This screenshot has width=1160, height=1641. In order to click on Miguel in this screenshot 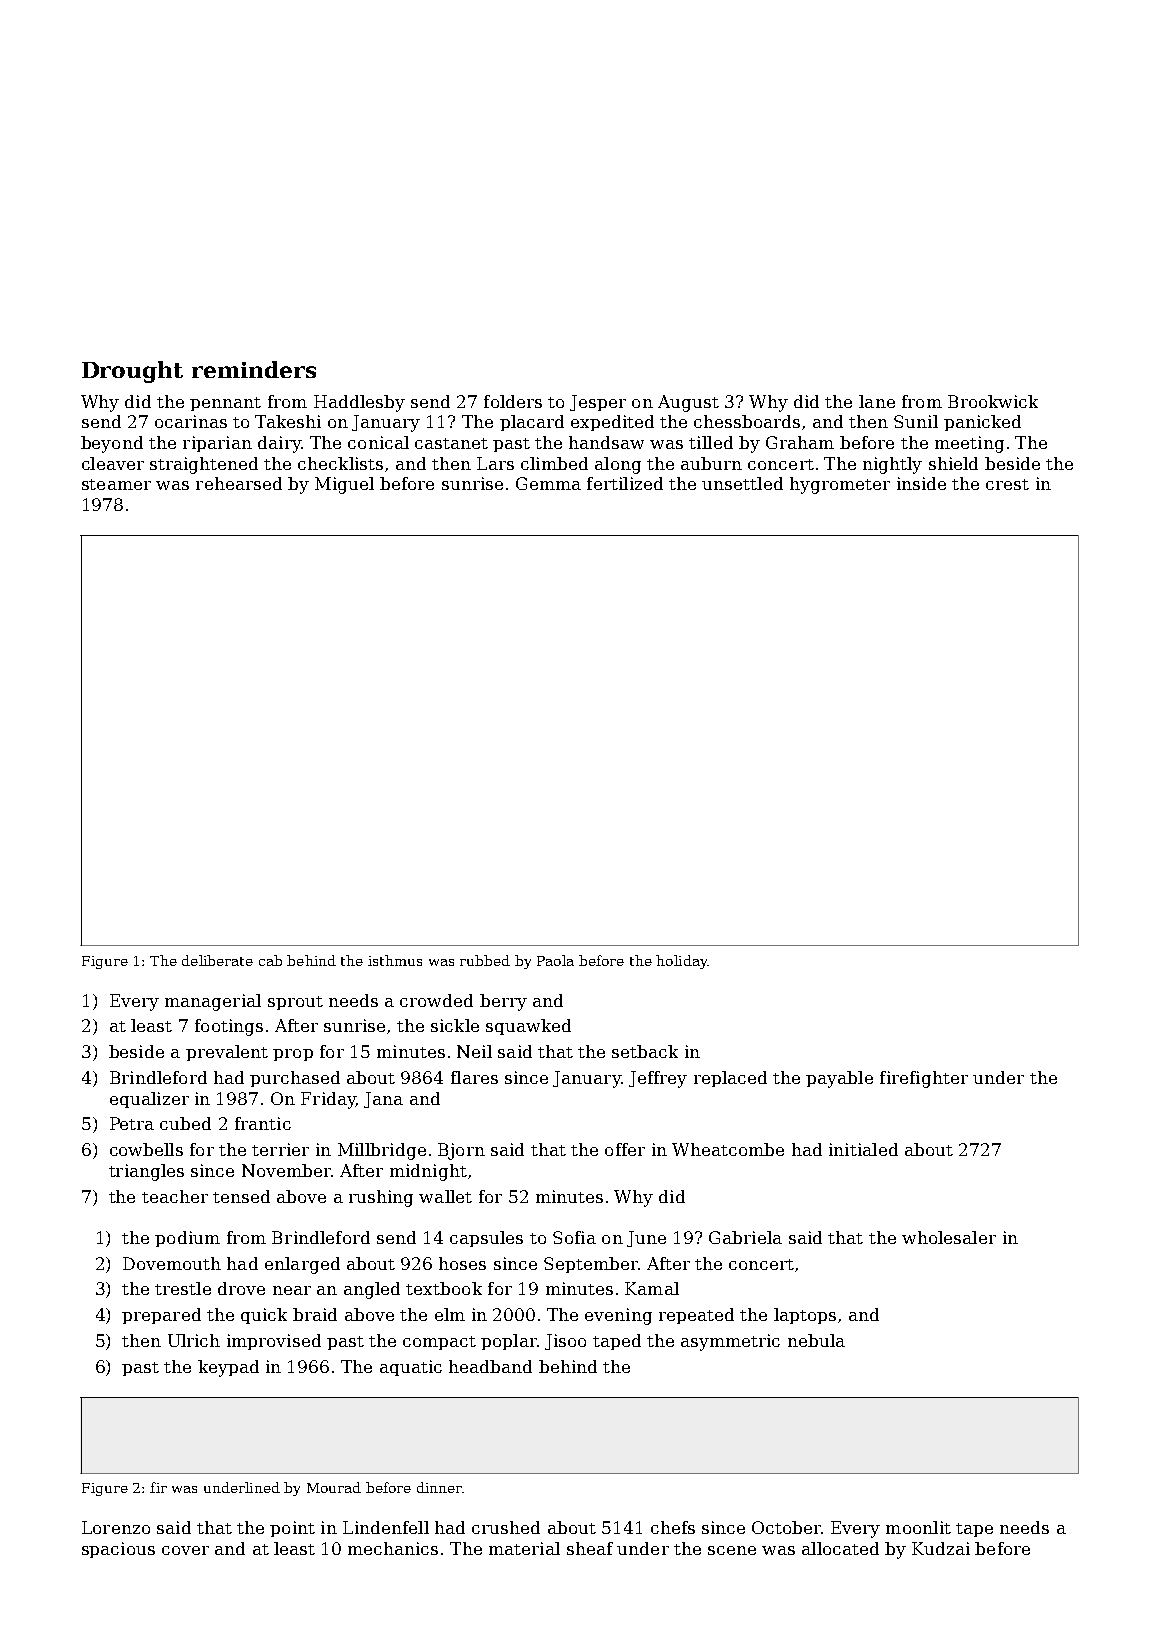, I will do `click(344, 485)`.
